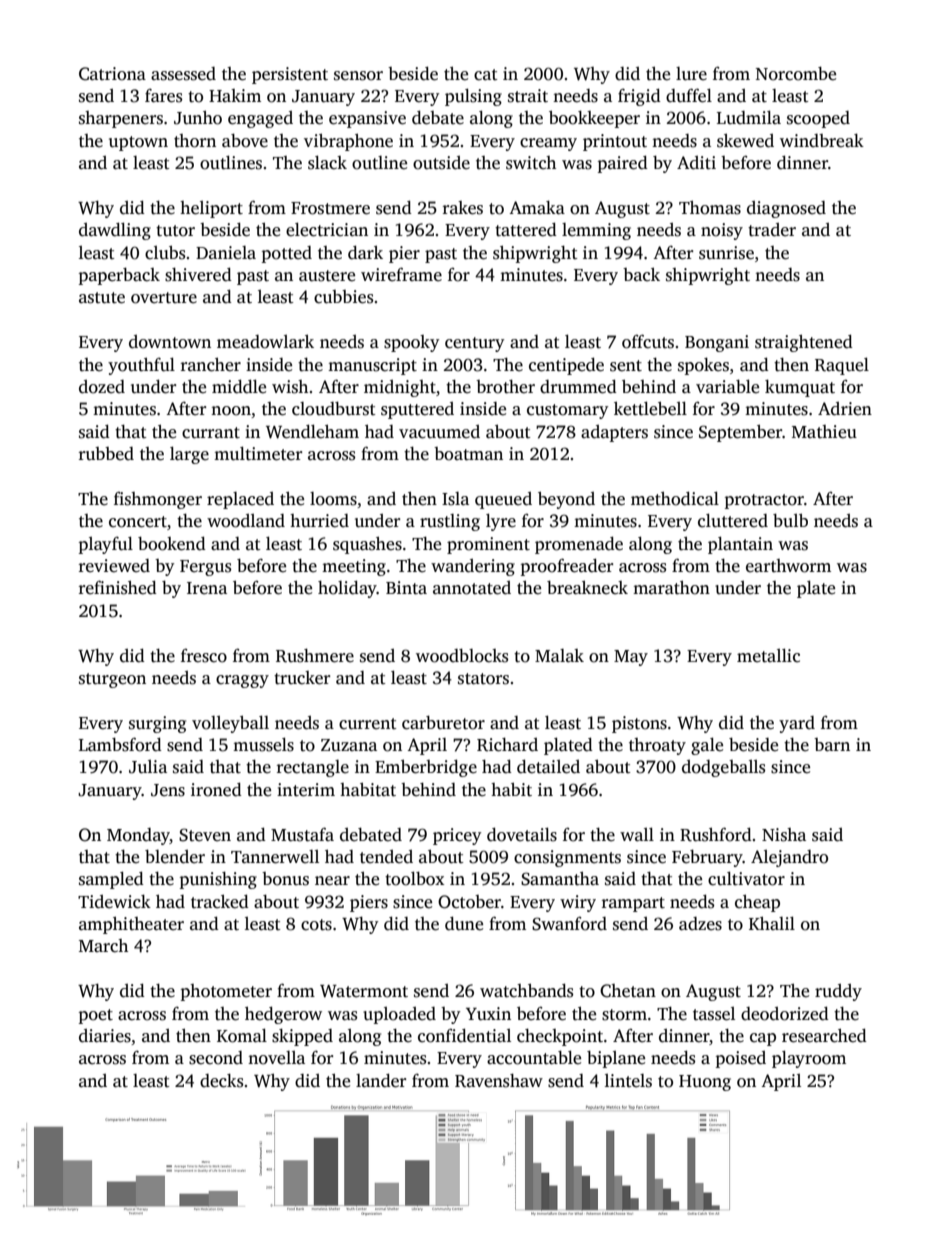 The width and height of the image is (952, 1233). Describe the element at coordinates (333, 499) in the image. I see `looms` at that location.
